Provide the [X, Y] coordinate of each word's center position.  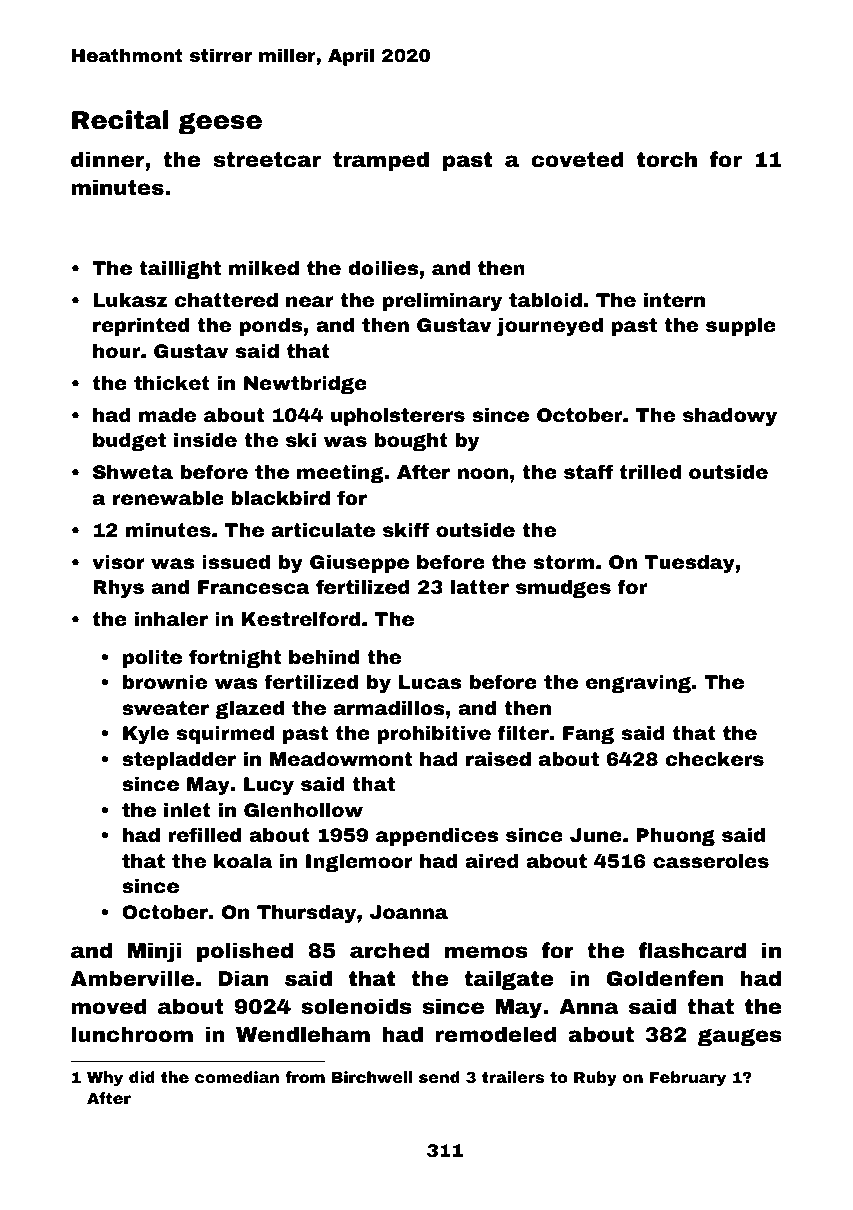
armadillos [389, 708]
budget [129, 442]
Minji [154, 952]
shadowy [730, 417]
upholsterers [398, 417]
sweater [165, 708]
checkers [714, 758]
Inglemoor [359, 863]
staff [588, 471]
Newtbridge [305, 385]
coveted [577, 159]
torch [667, 159]
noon [483, 473]
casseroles [711, 861]
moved [109, 1006]
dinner [107, 159]
